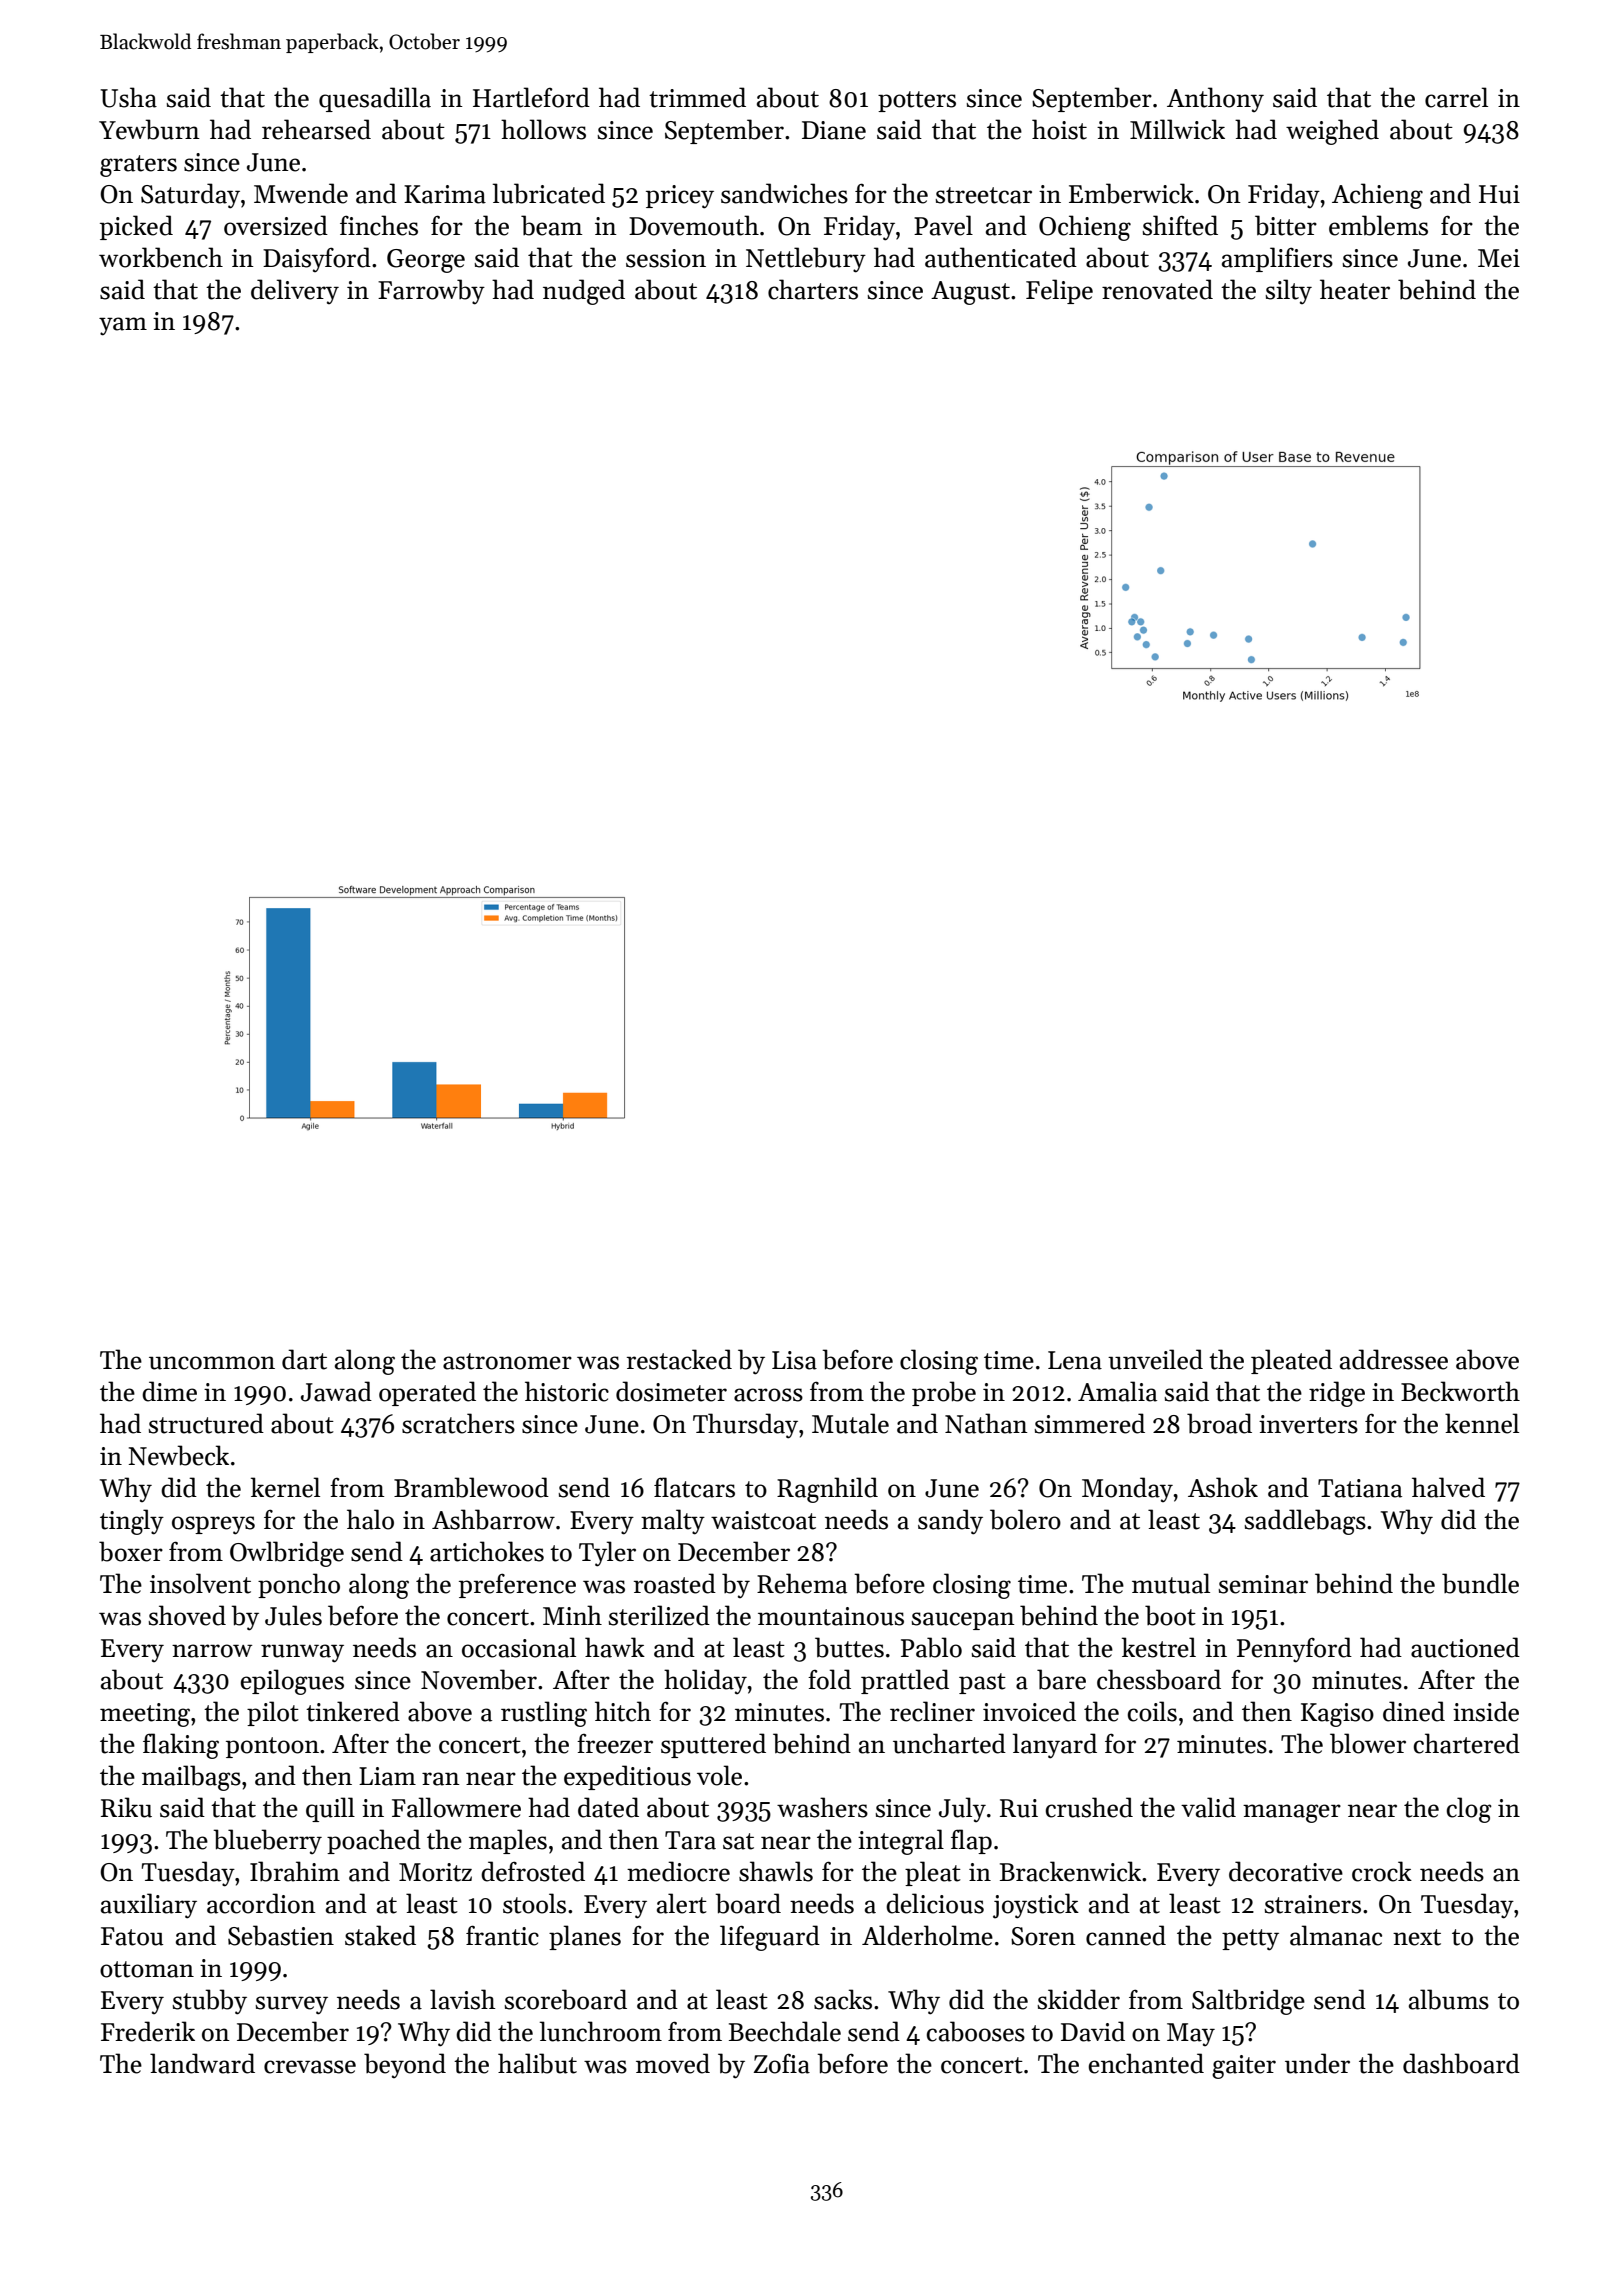  I want to click on Mei, so click(1499, 258).
